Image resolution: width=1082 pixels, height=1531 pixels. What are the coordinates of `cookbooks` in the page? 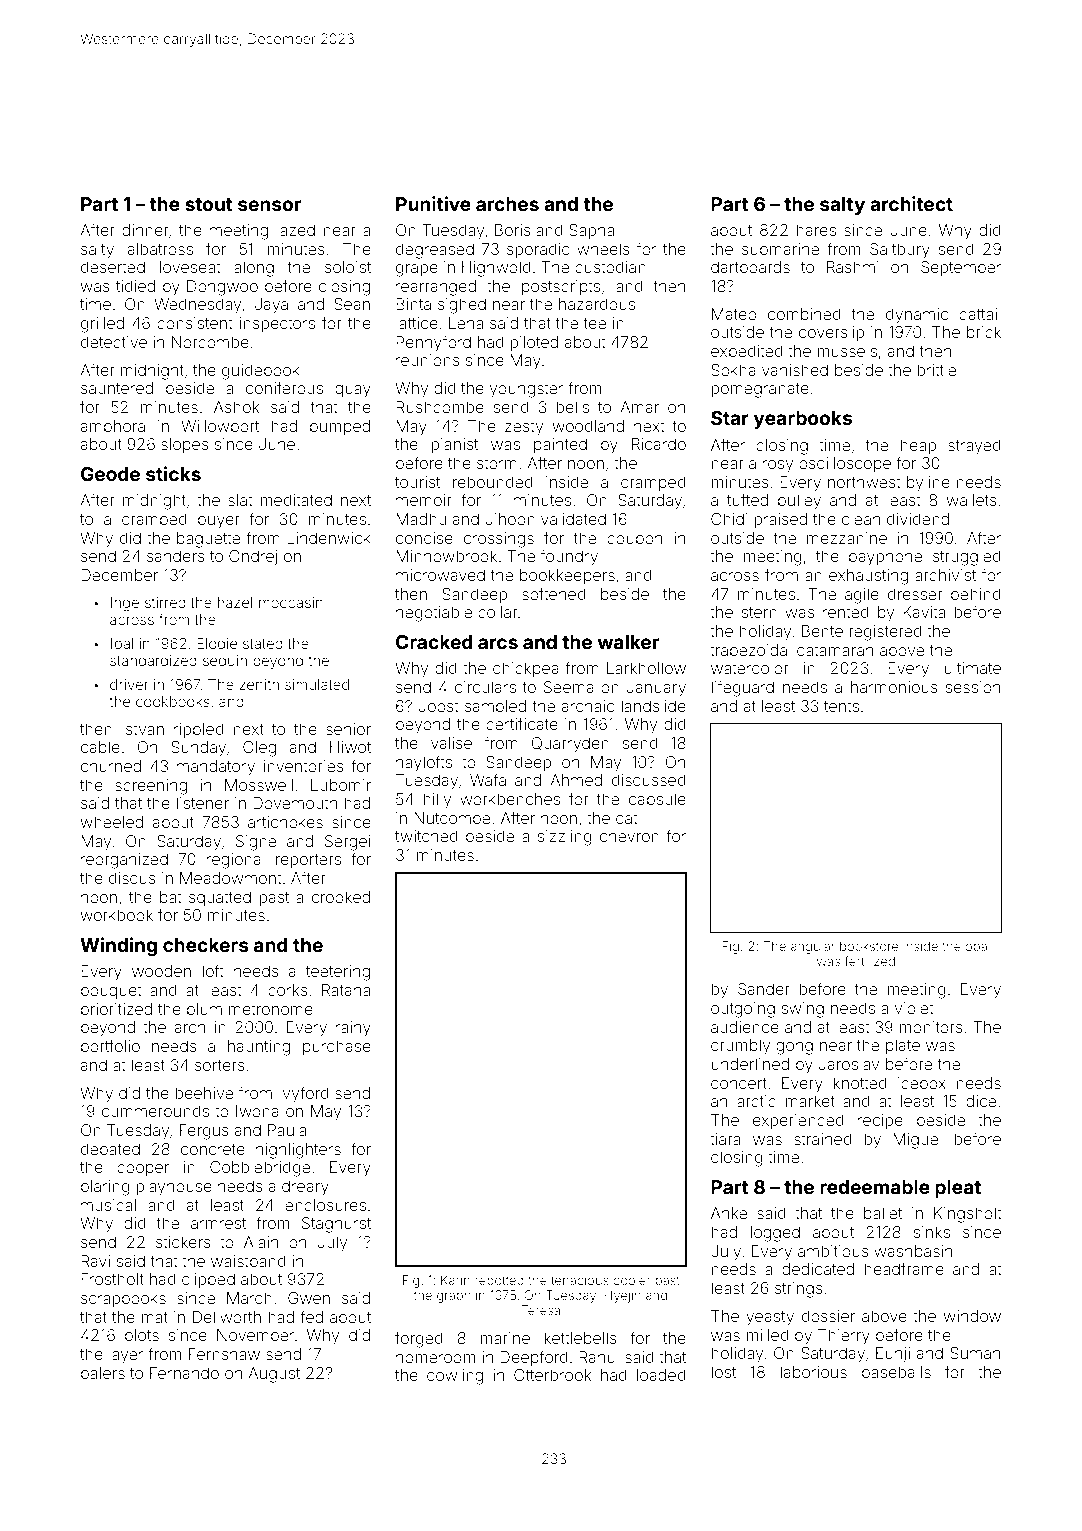 It's located at (173, 701).
